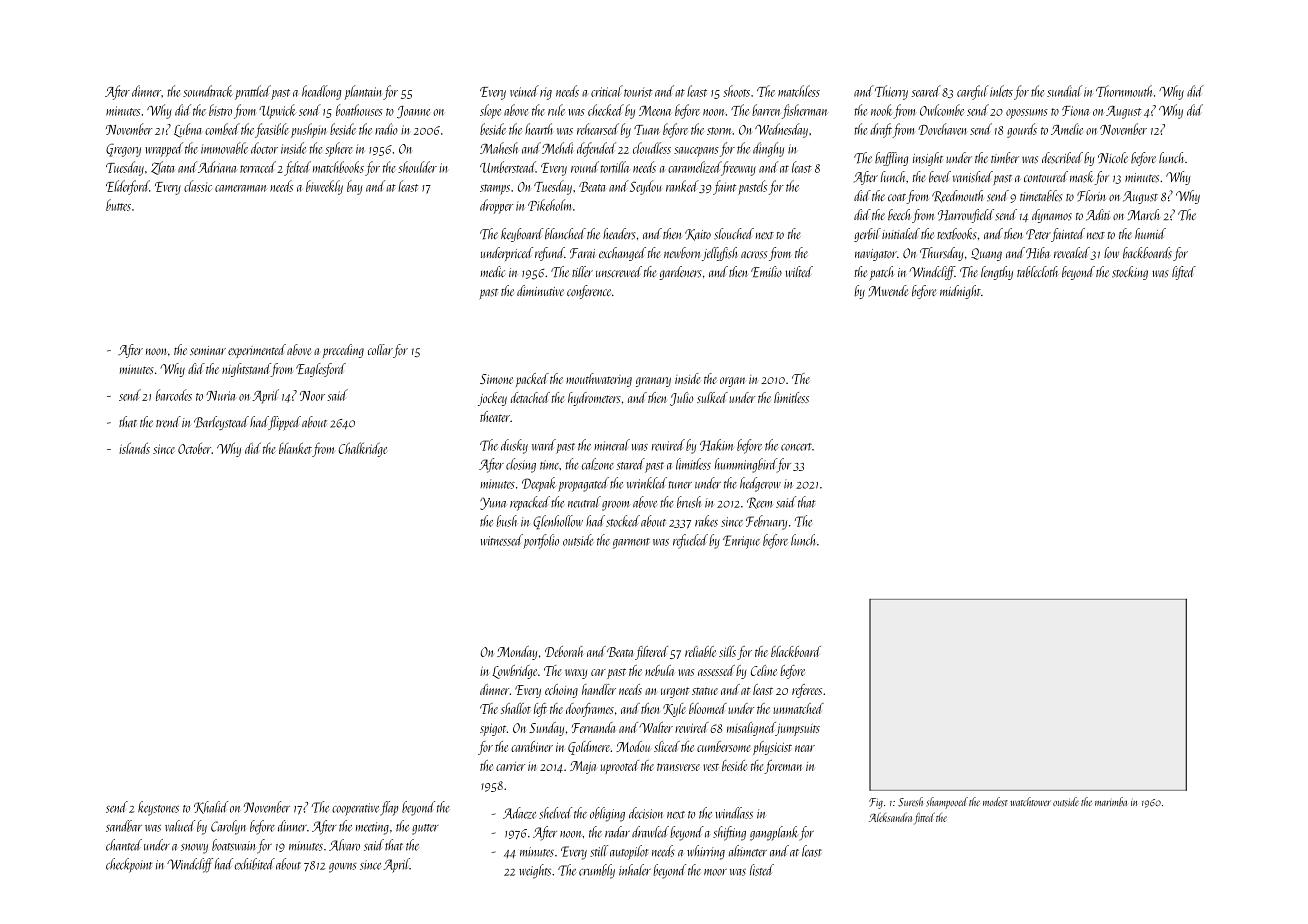 This page has height=924, width=1308. Describe the element at coordinates (583, 767) in the page. I see `Maja` at that location.
